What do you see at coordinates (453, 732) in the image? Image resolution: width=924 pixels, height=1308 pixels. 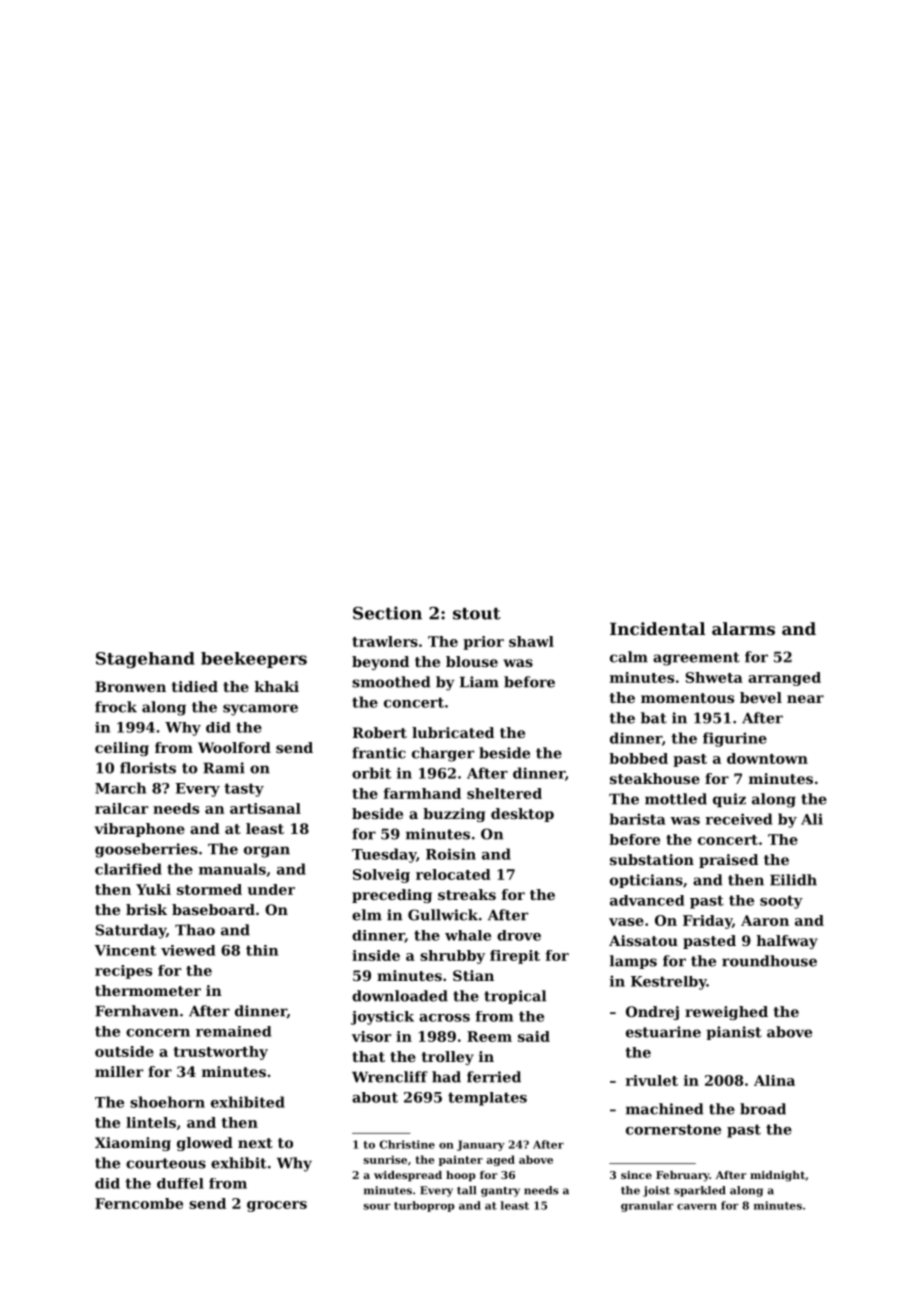 I see `lubricated` at bounding box center [453, 732].
